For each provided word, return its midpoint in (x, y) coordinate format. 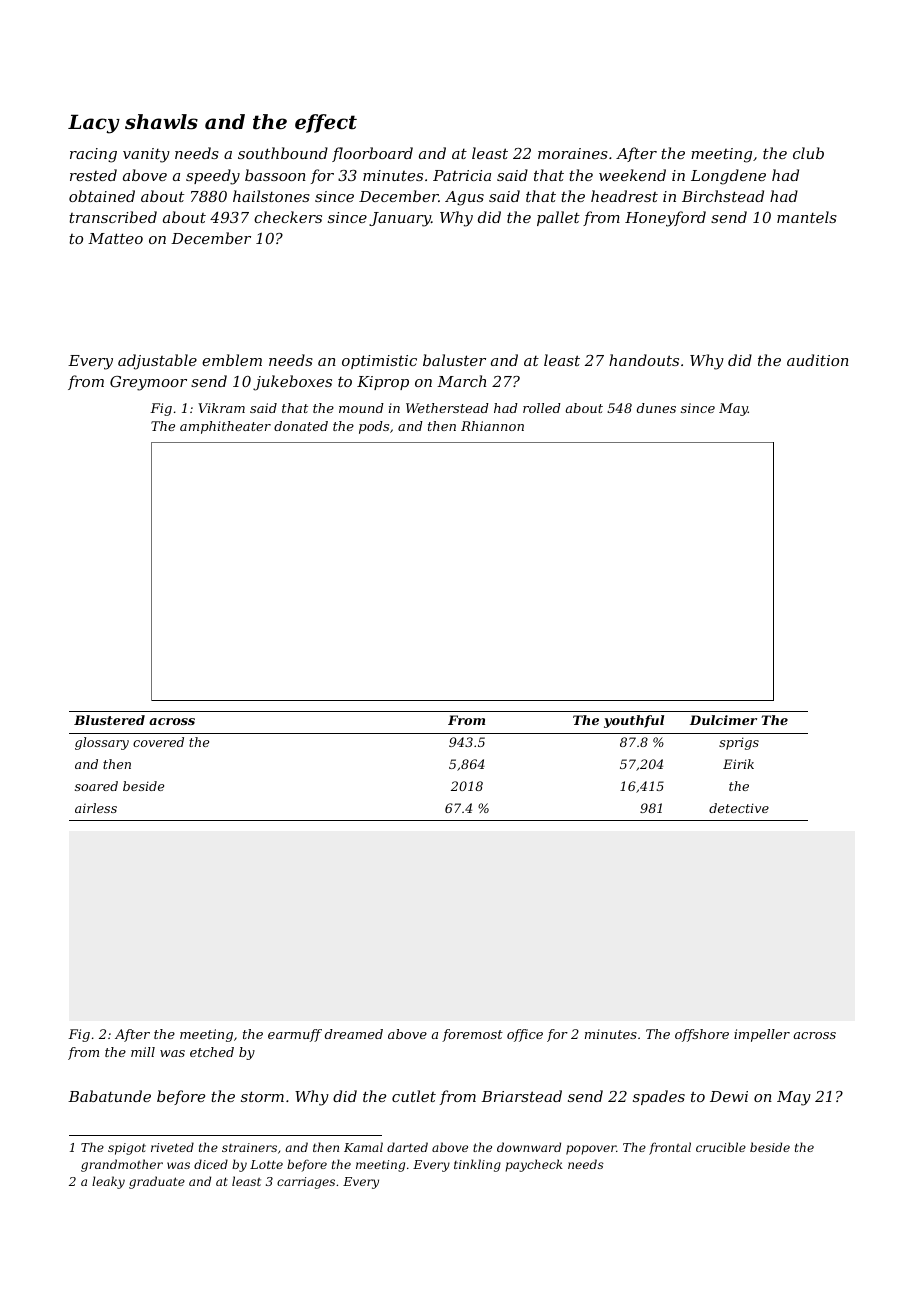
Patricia (462, 175)
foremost (472, 1035)
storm (262, 1096)
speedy (213, 177)
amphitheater (225, 427)
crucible (721, 1147)
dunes (656, 408)
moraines (573, 153)
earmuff (295, 1035)
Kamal (363, 1147)
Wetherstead (447, 408)
